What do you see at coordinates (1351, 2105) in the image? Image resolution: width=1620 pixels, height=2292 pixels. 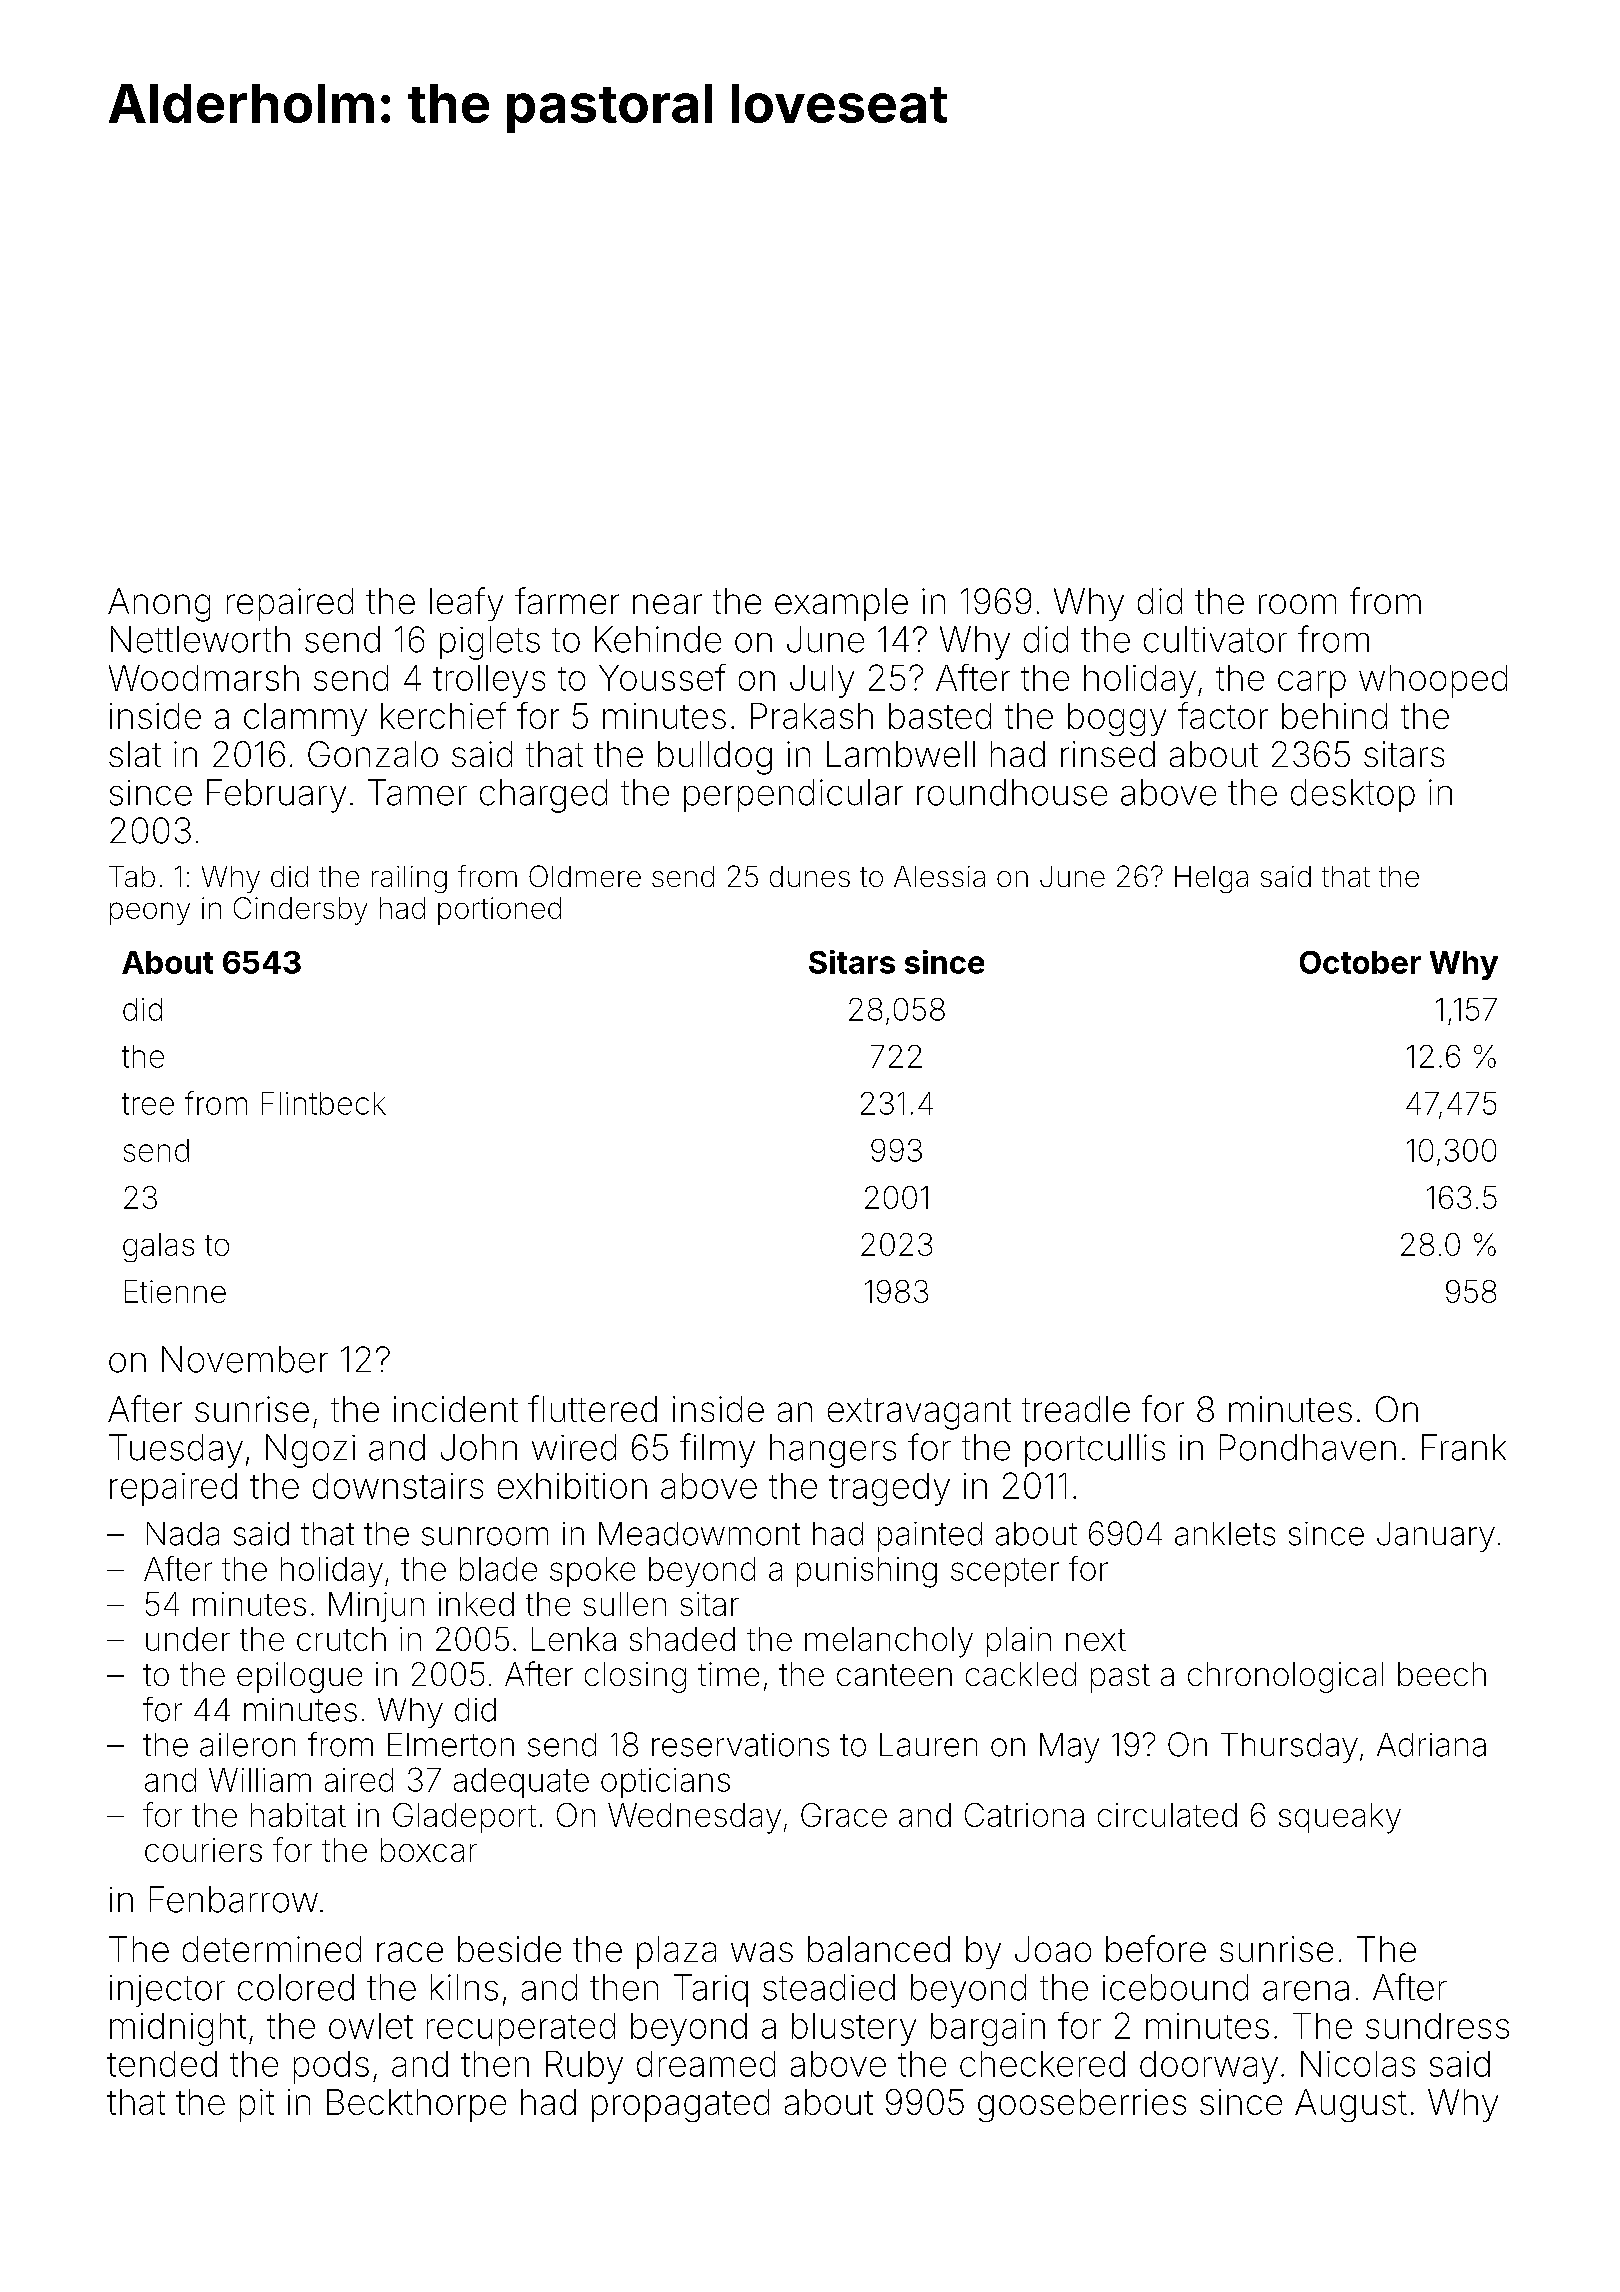 I see `August` at bounding box center [1351, 2105].
